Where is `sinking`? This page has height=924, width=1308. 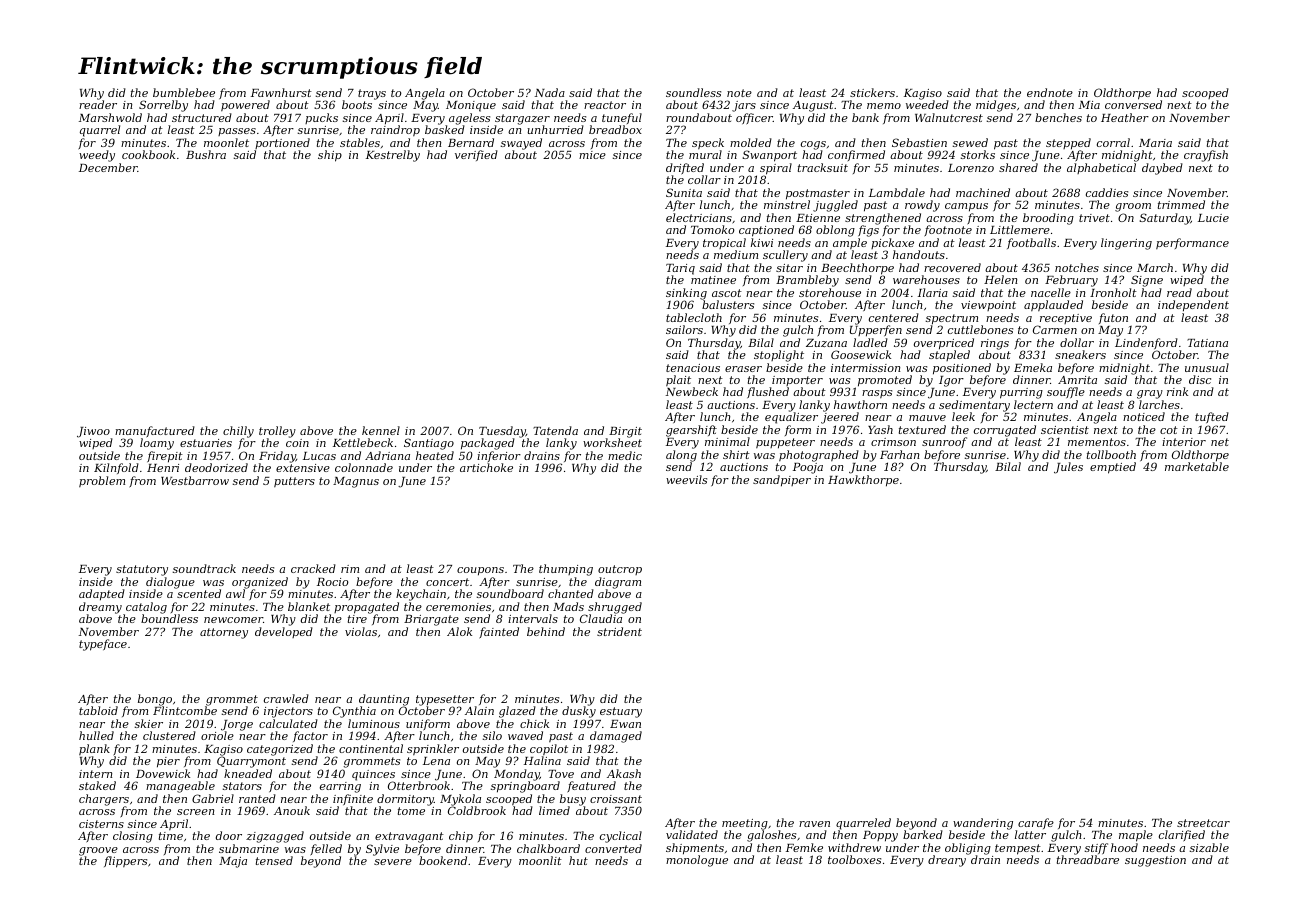
sinking is located at coordinates (686, 294).
